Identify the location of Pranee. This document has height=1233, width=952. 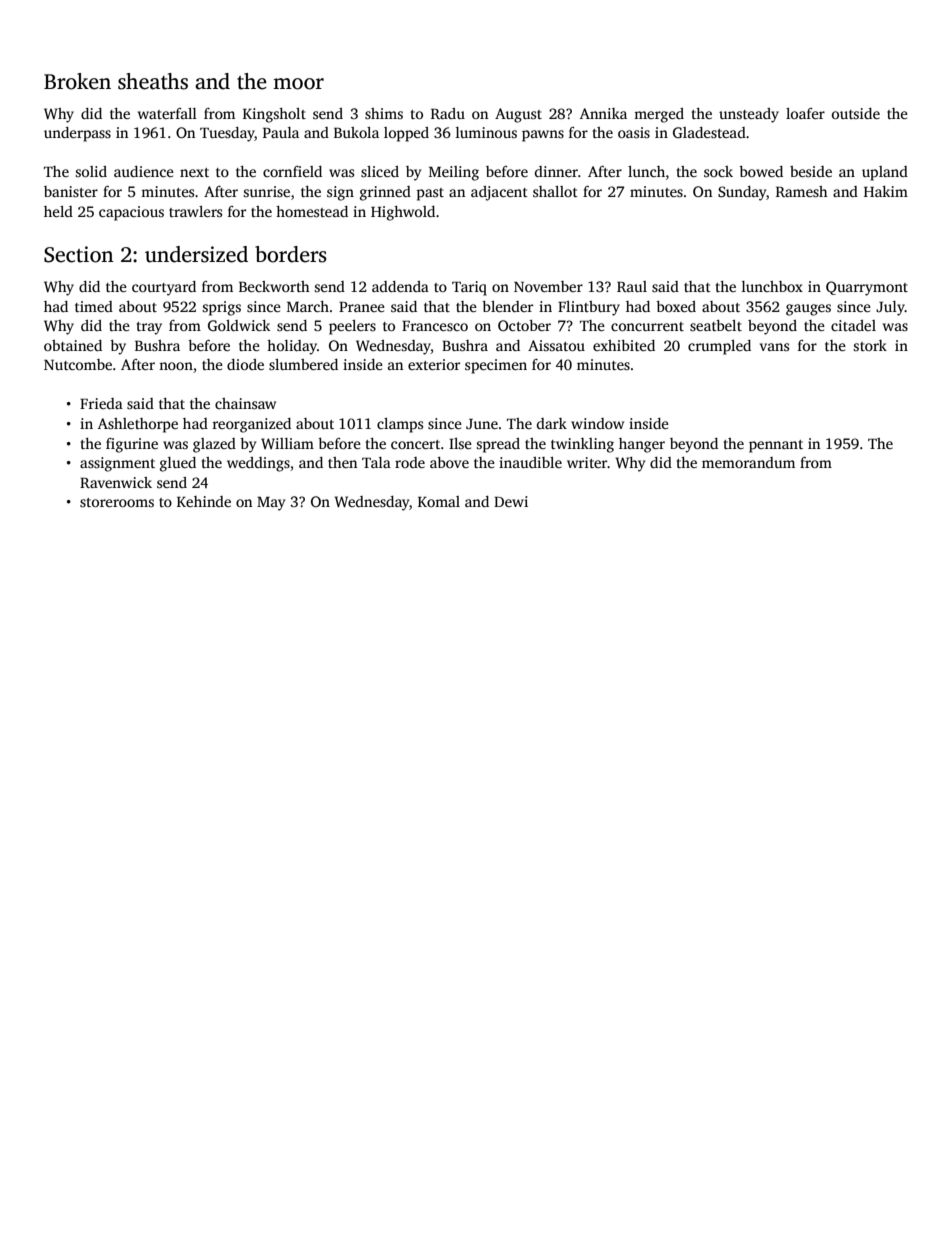
(362, 307).
